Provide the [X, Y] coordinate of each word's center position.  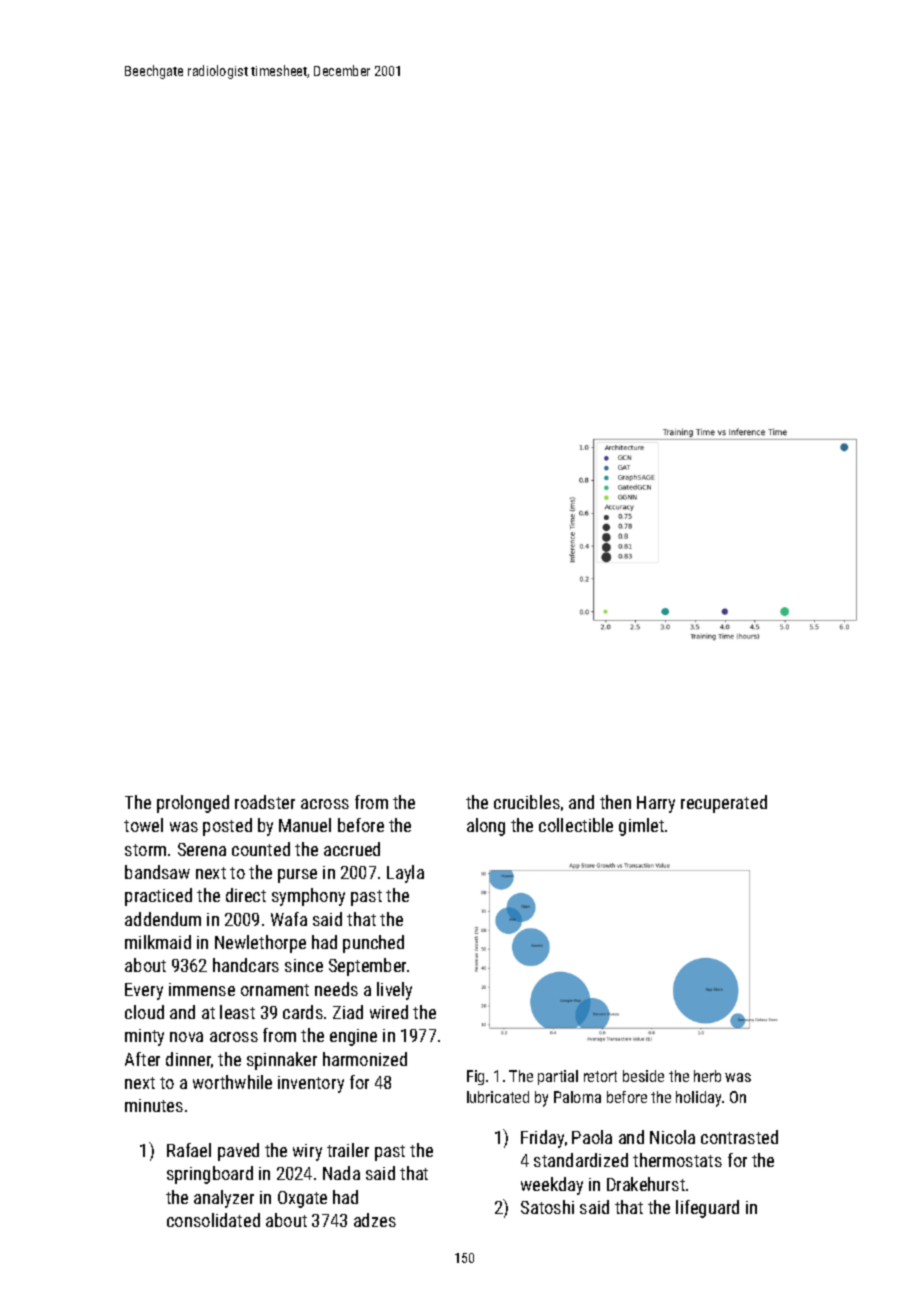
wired [389, 1012]
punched [373, 944]
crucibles [527, 802]
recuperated [724, 804]
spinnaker [282, 1061]
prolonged [193, 804]
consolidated [213, 1220]
